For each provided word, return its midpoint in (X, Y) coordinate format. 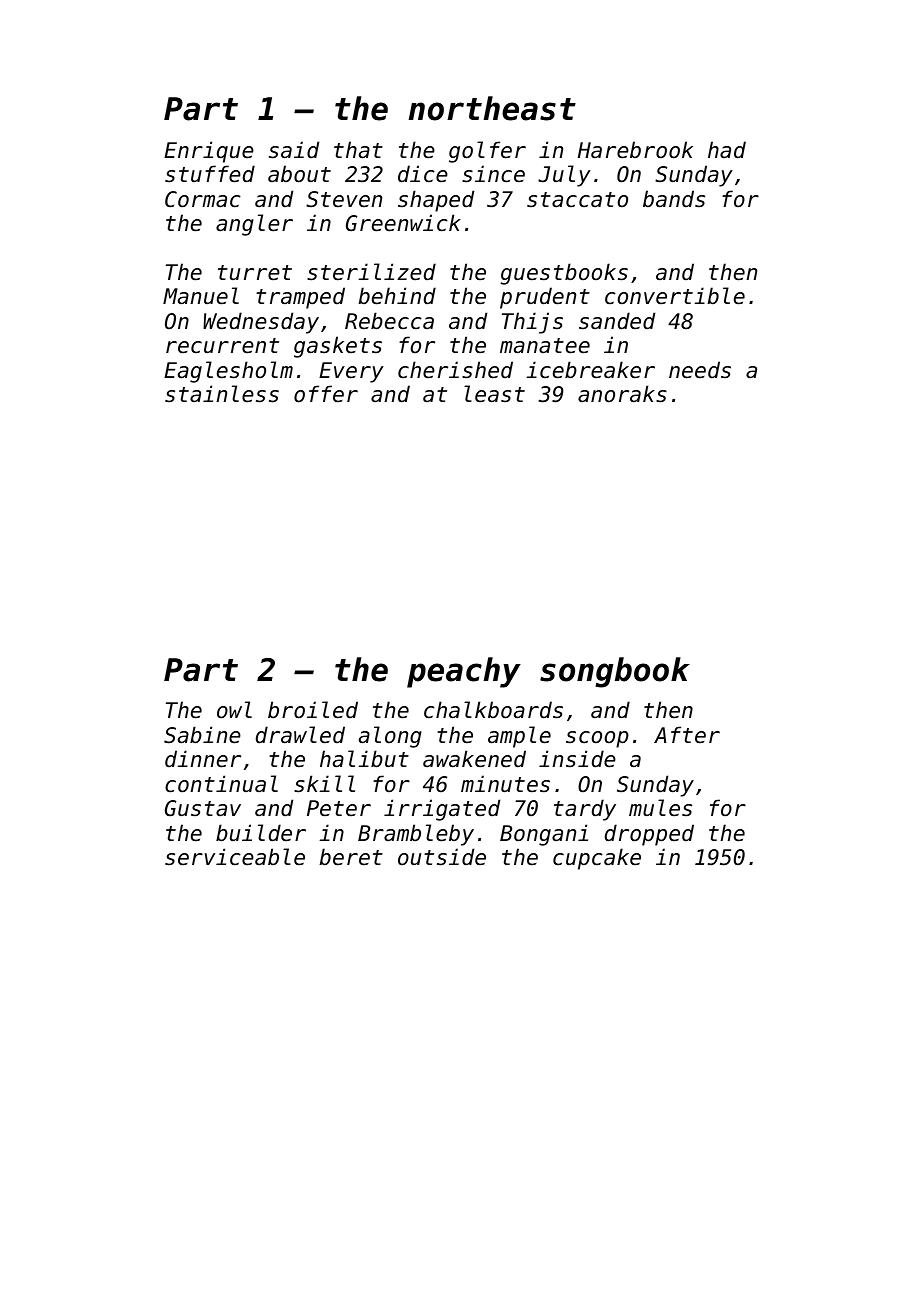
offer (326, 394)
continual (221, 784)
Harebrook (635, 150)
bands (674, 199)
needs (700, 370)
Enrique (209, 152)
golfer (487, 152)
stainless (222, 394)
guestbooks (564, 274)
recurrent (222, 346)
